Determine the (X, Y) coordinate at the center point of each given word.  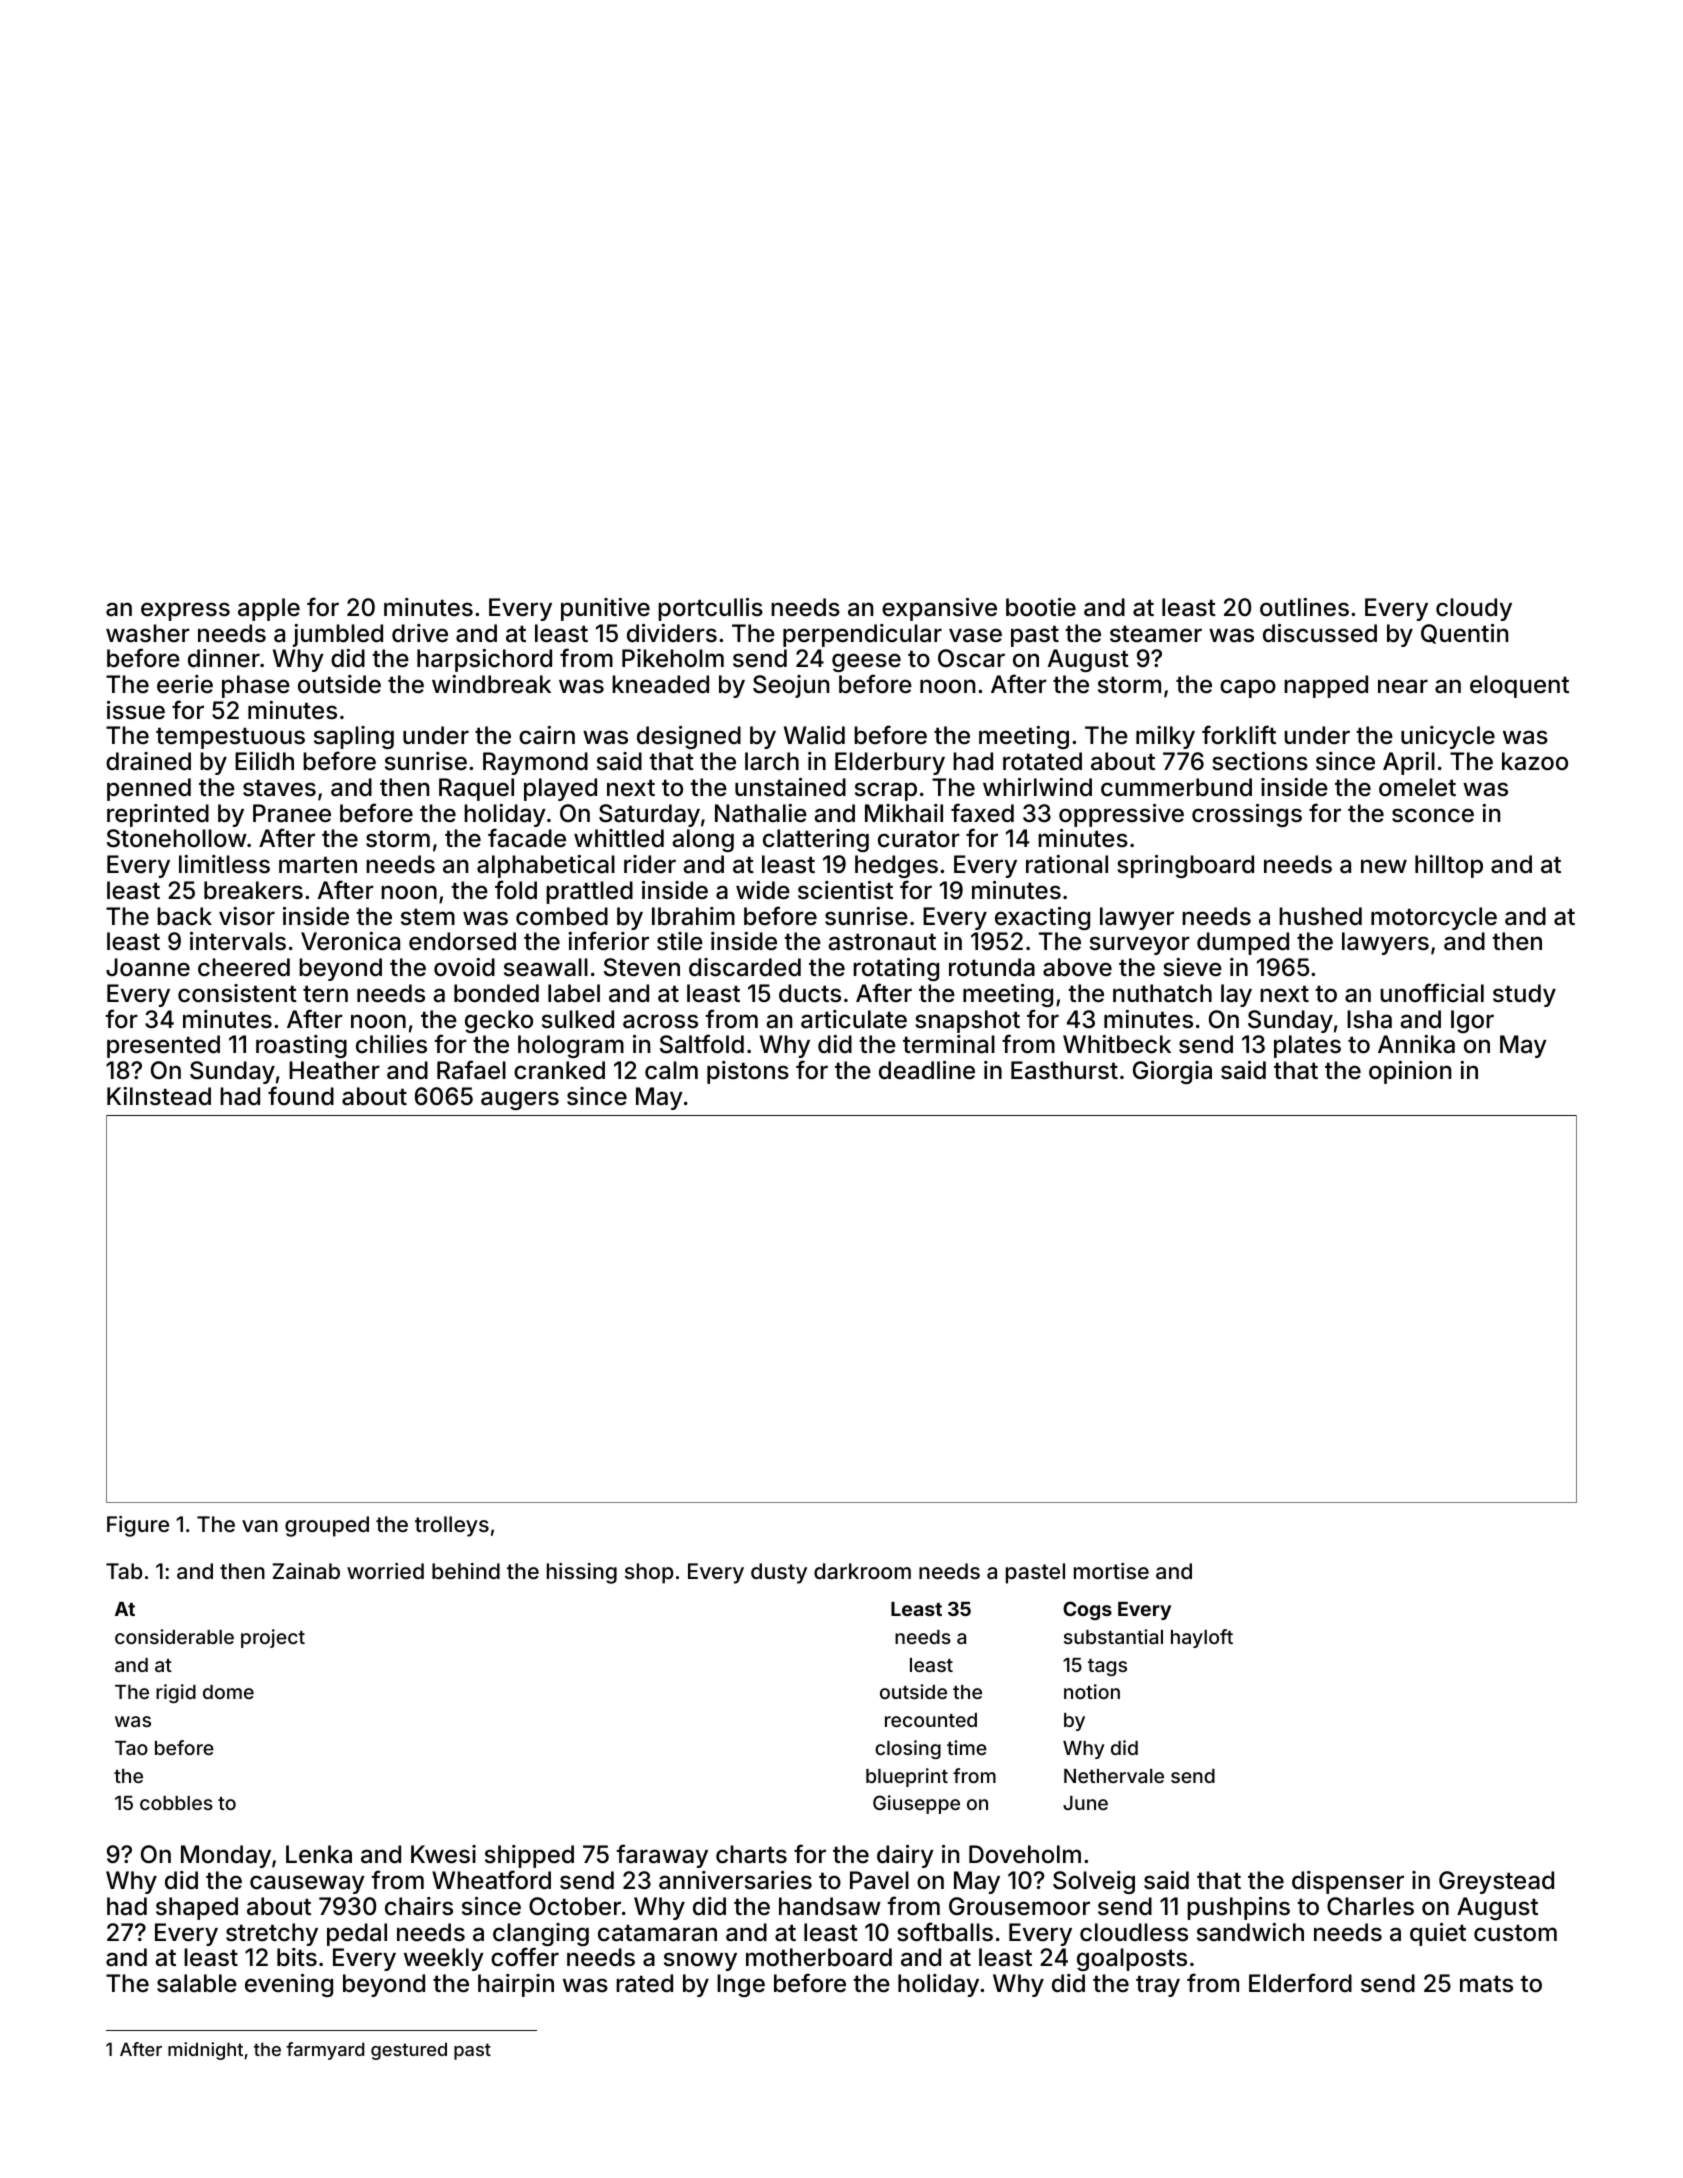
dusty (779, 1573)
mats (1486, 1984)
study (1524, 995)
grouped (327, 1526)
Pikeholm (673, 658)
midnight (205, 2051)
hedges (896, 866)
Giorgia (1172, 1072)
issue (136, 710)
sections (1260, 761)
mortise (1111, 1571)
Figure (138, 1526)
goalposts (1132, 1959)
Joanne (148, 967)
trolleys (452, 1526)
